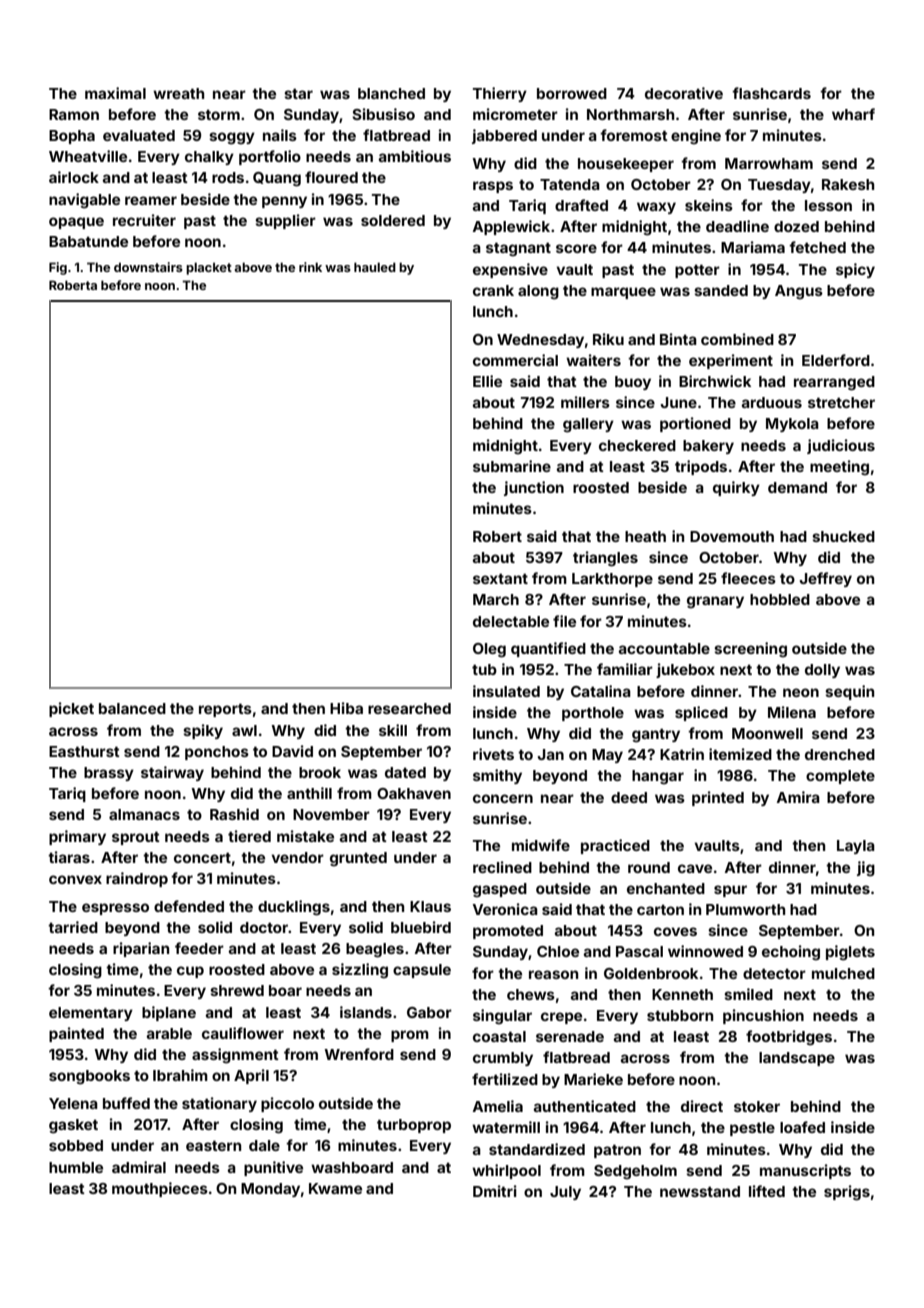  I want to click on deadline, so click(737, 226).
